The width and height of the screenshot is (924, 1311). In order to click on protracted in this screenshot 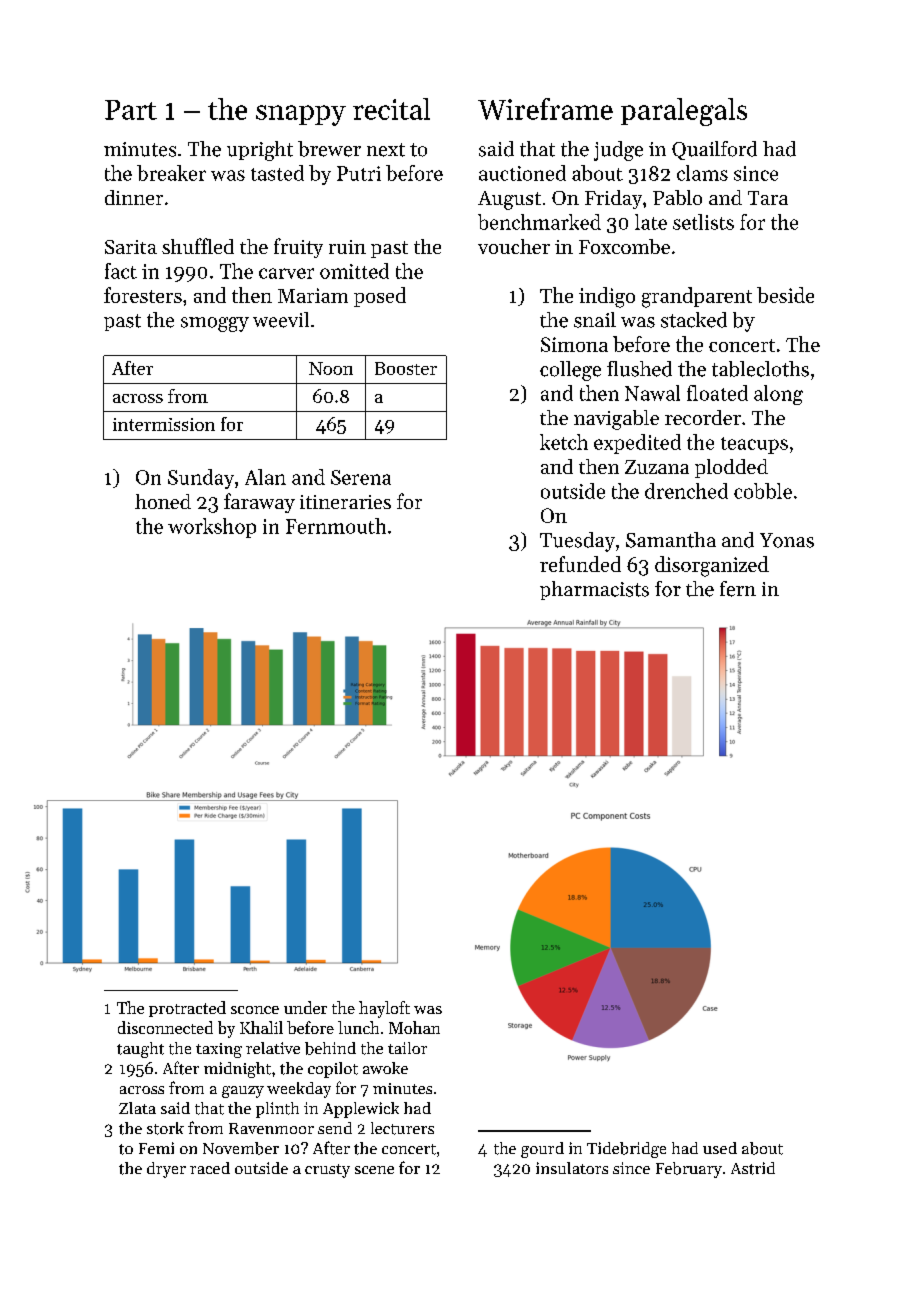, I will do `click(187, 1009)`.
